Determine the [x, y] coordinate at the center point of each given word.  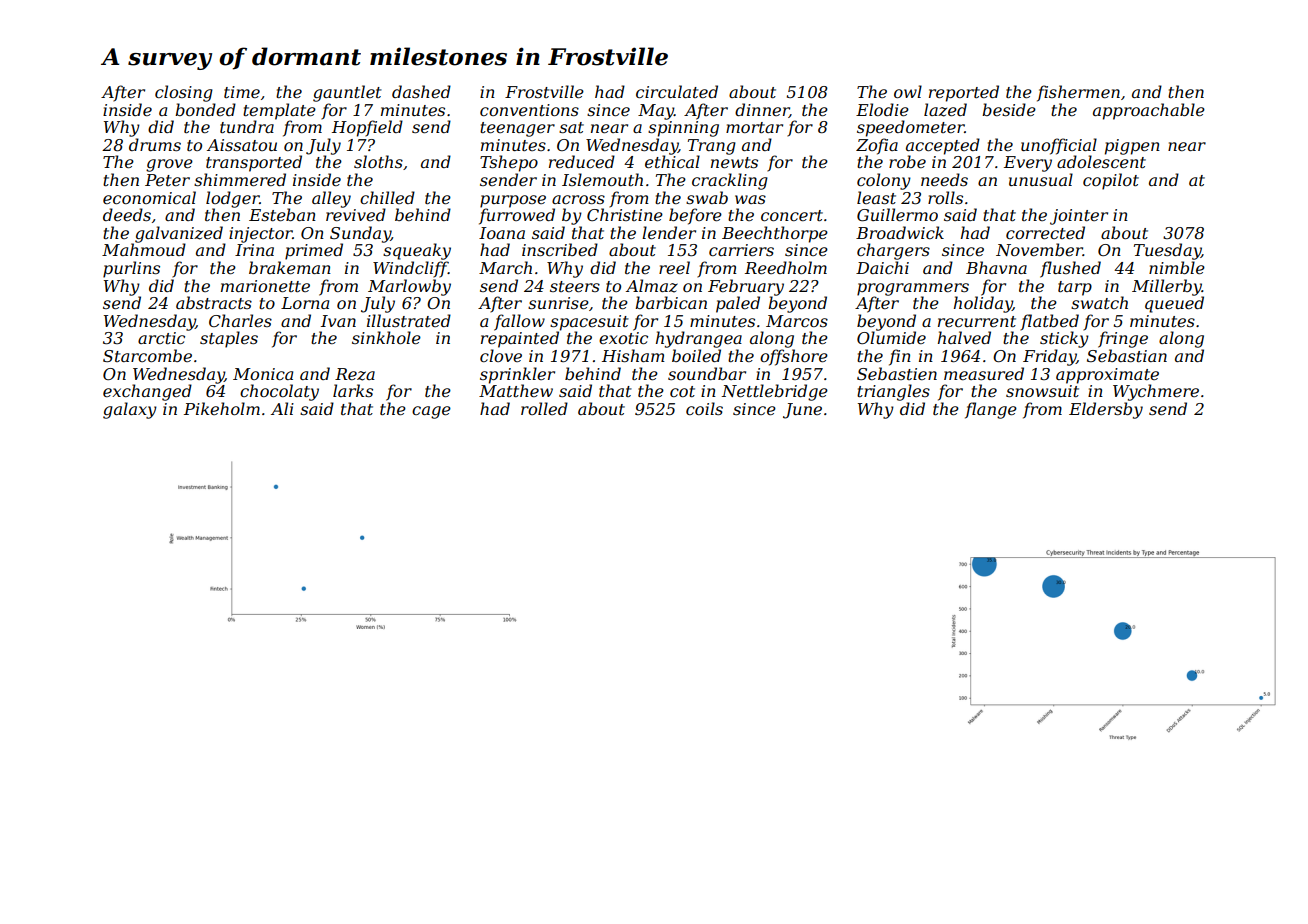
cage [431, 412]
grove [169, 165]
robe [907, 161]
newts [734, 162]
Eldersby [1106, 410]
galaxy [130, 410]
